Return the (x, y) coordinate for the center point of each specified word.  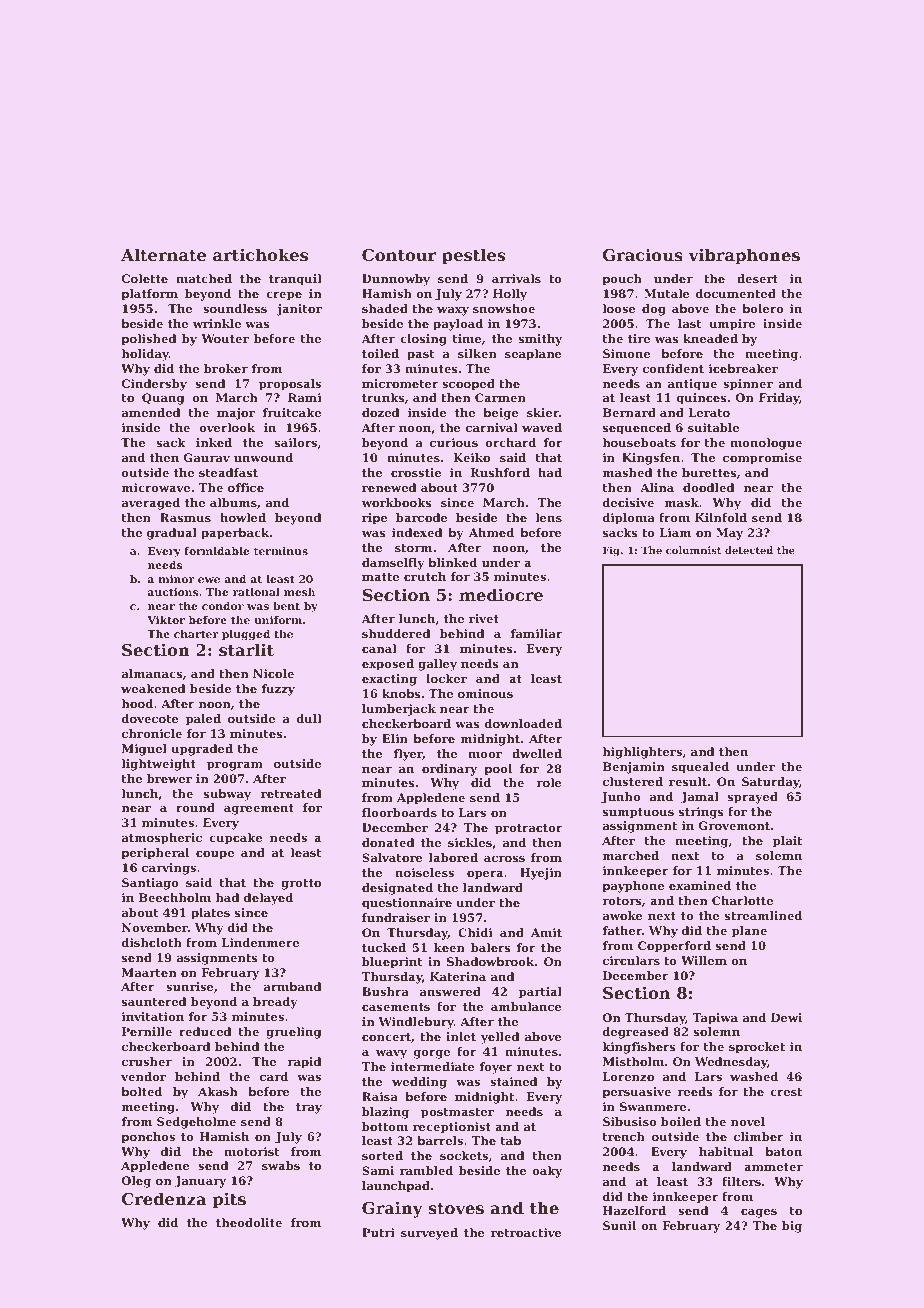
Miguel (144, 750)
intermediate (433, 1066)
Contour (399, 255)
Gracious (643, 254)
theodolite (249, 1222)
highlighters (642, 753)
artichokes (260, 254)
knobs (401, 693)
